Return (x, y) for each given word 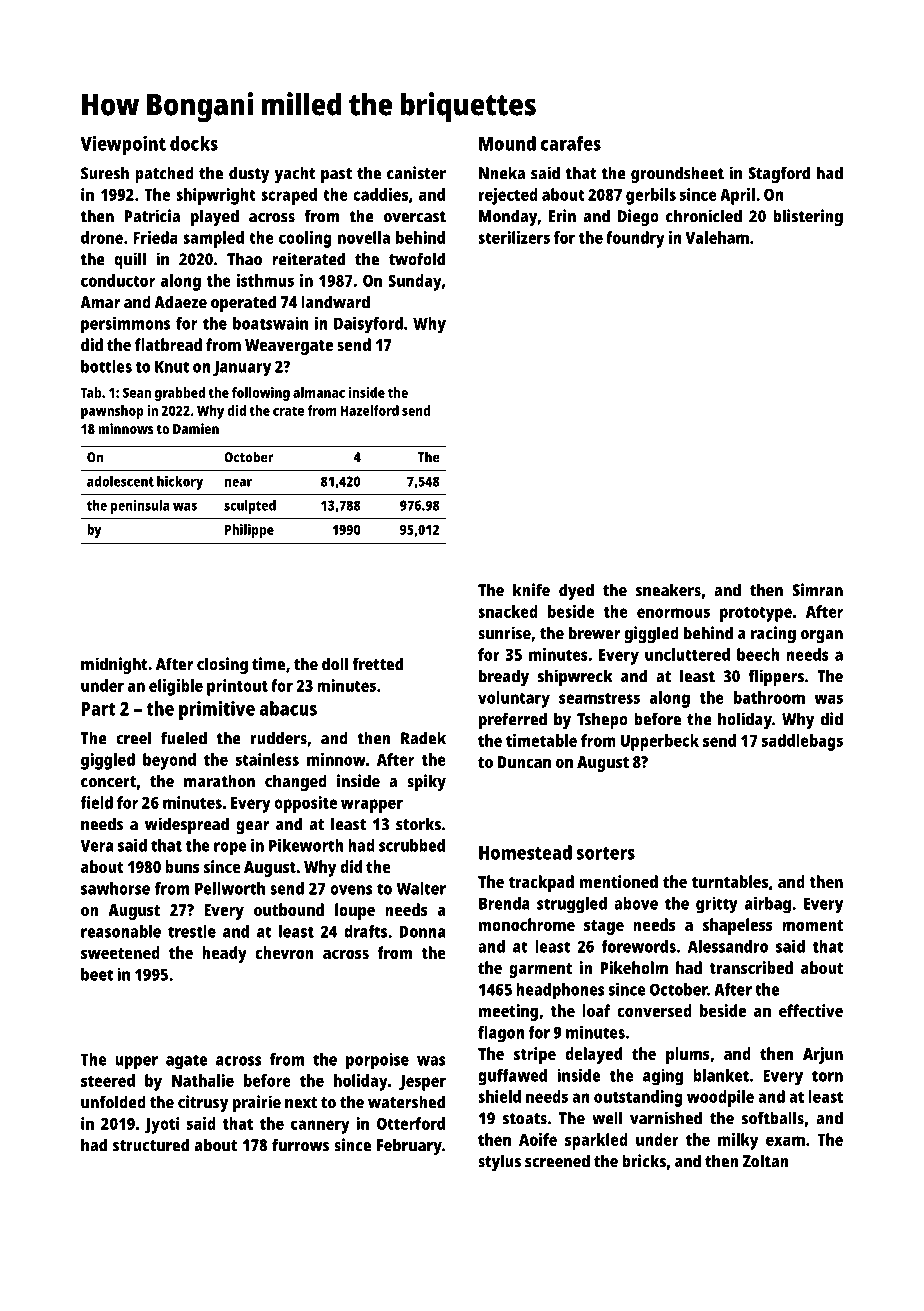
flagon (501, 1034)
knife (531, 590)
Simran (817, 590)
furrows (300, 1145)
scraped (289, 196)
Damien (196, 428)
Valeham (717, 237)
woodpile (720, 1098)
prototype (756, 614)
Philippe (249, 531)
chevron (284, 952)
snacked (508, 611)
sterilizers (514, 237)
